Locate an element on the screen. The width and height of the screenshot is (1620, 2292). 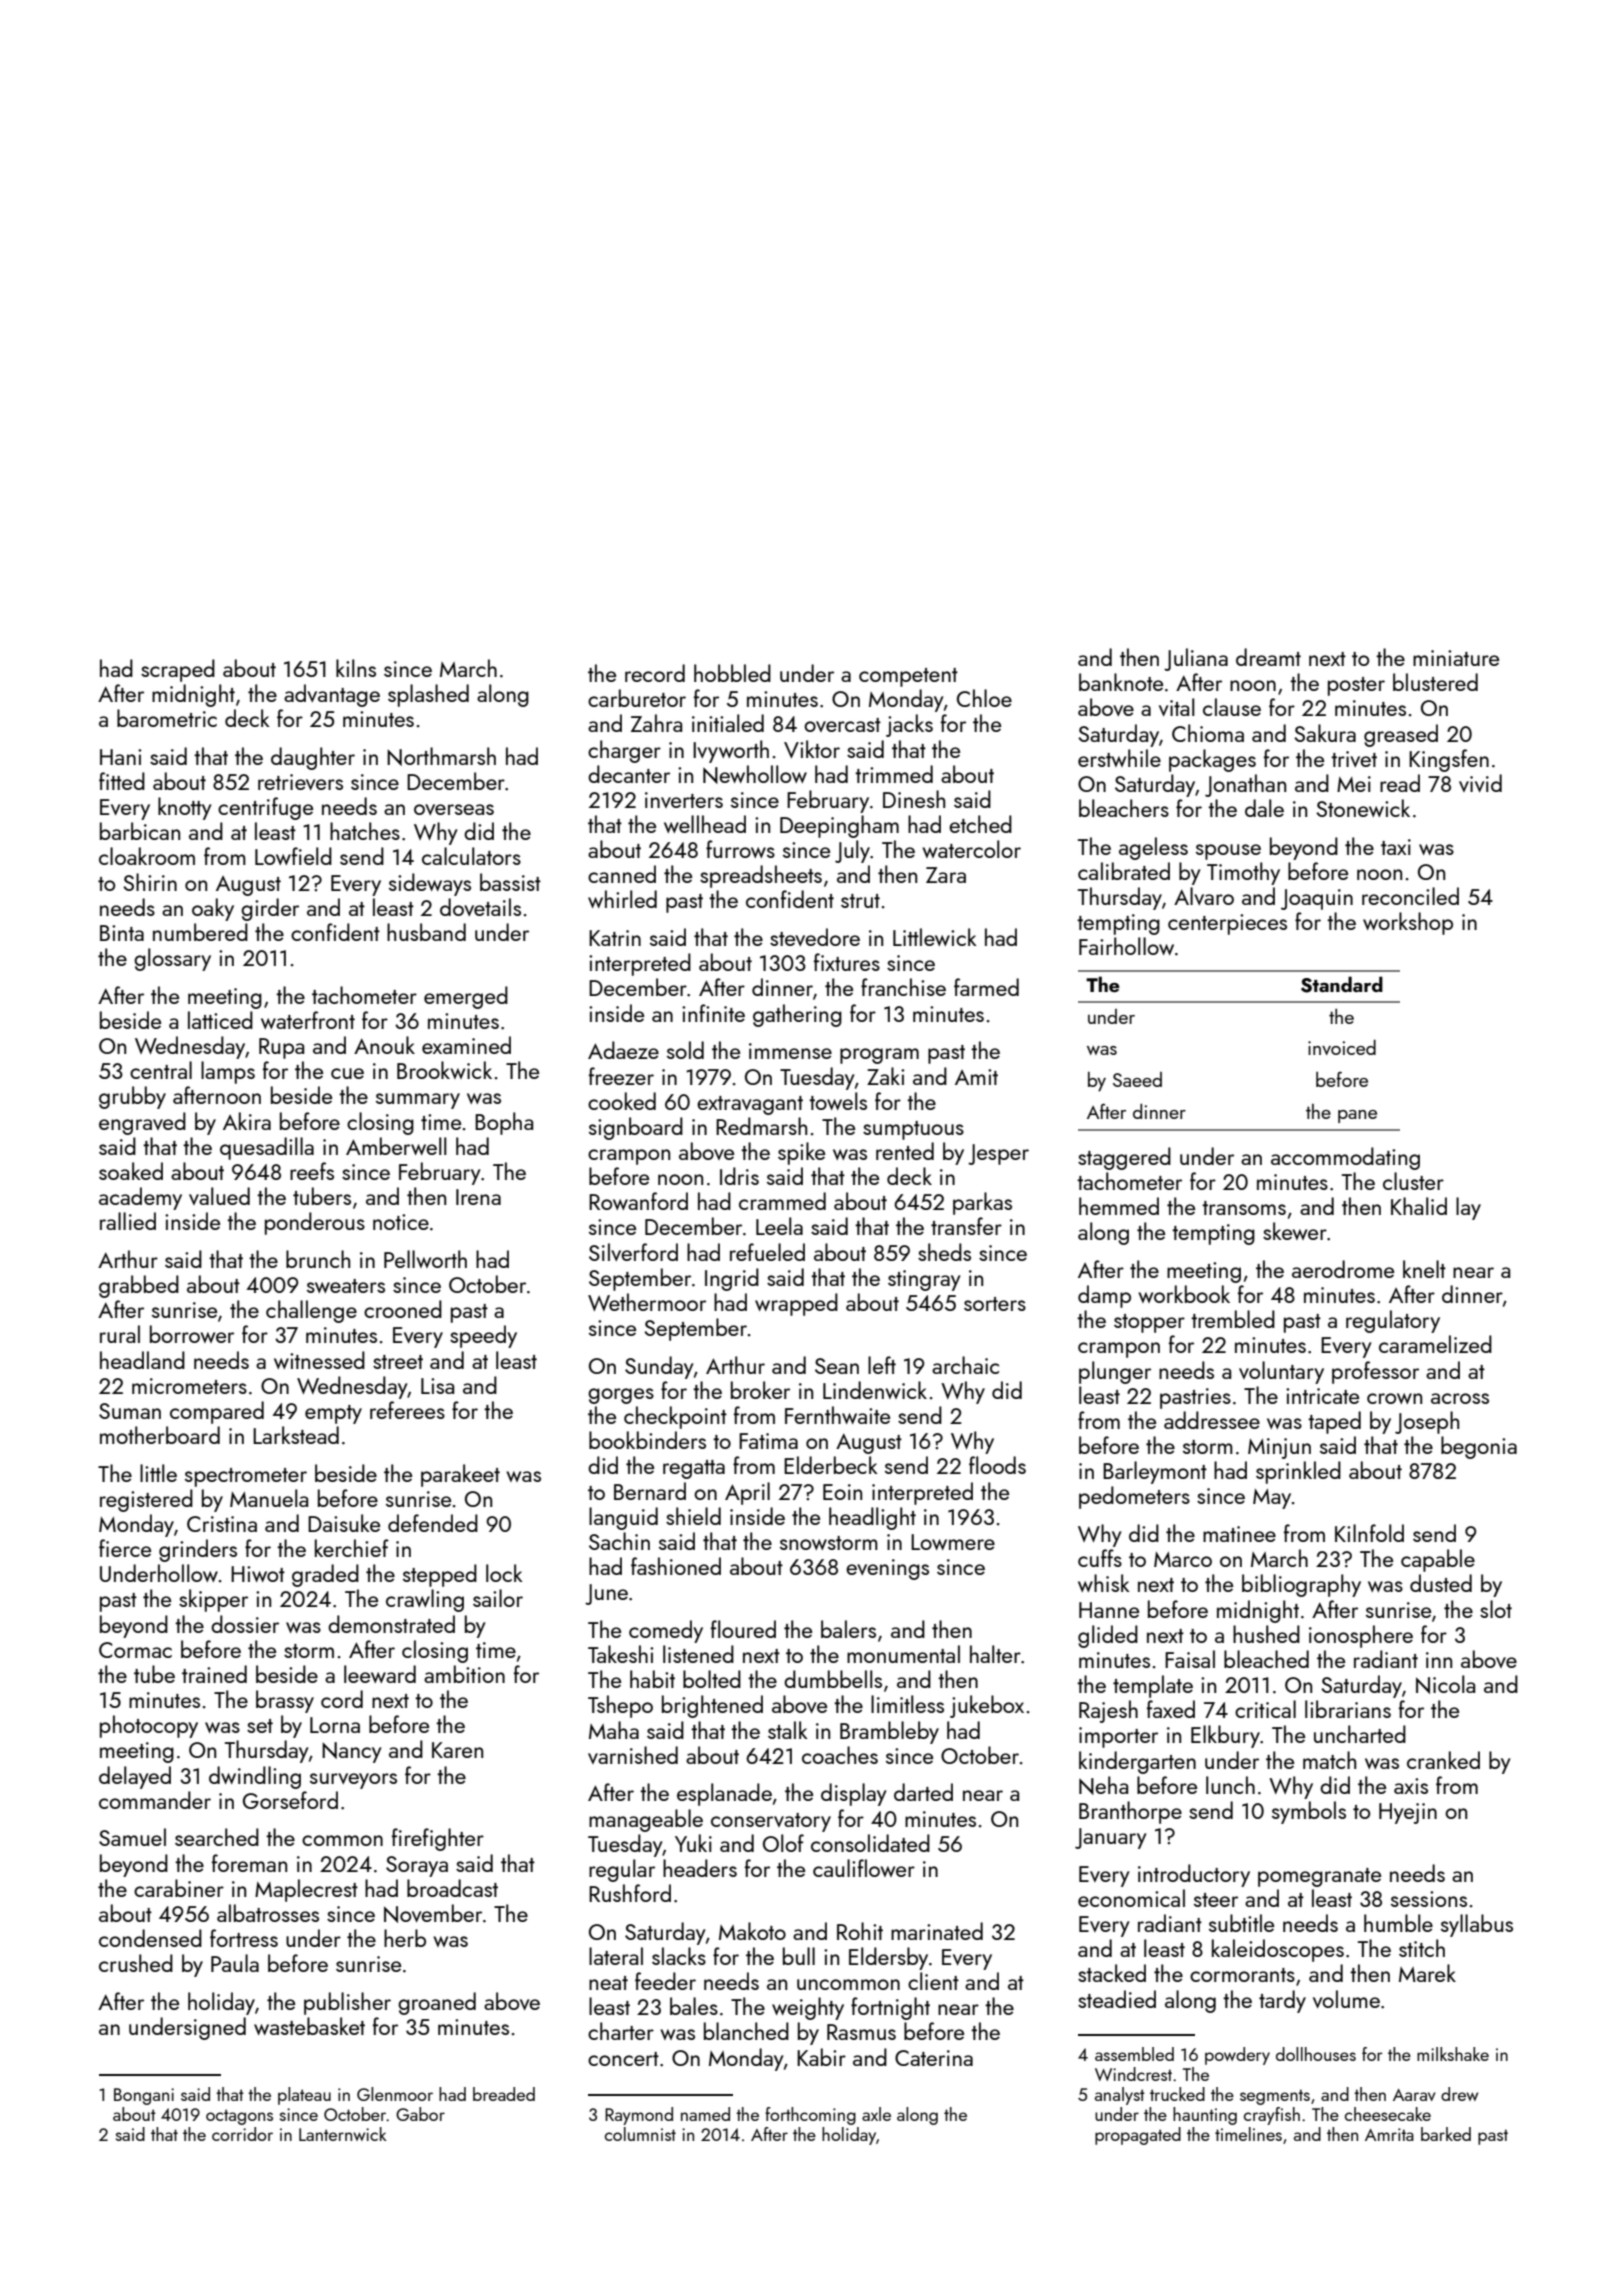
blustered is located at coordinates (1435, 682).
